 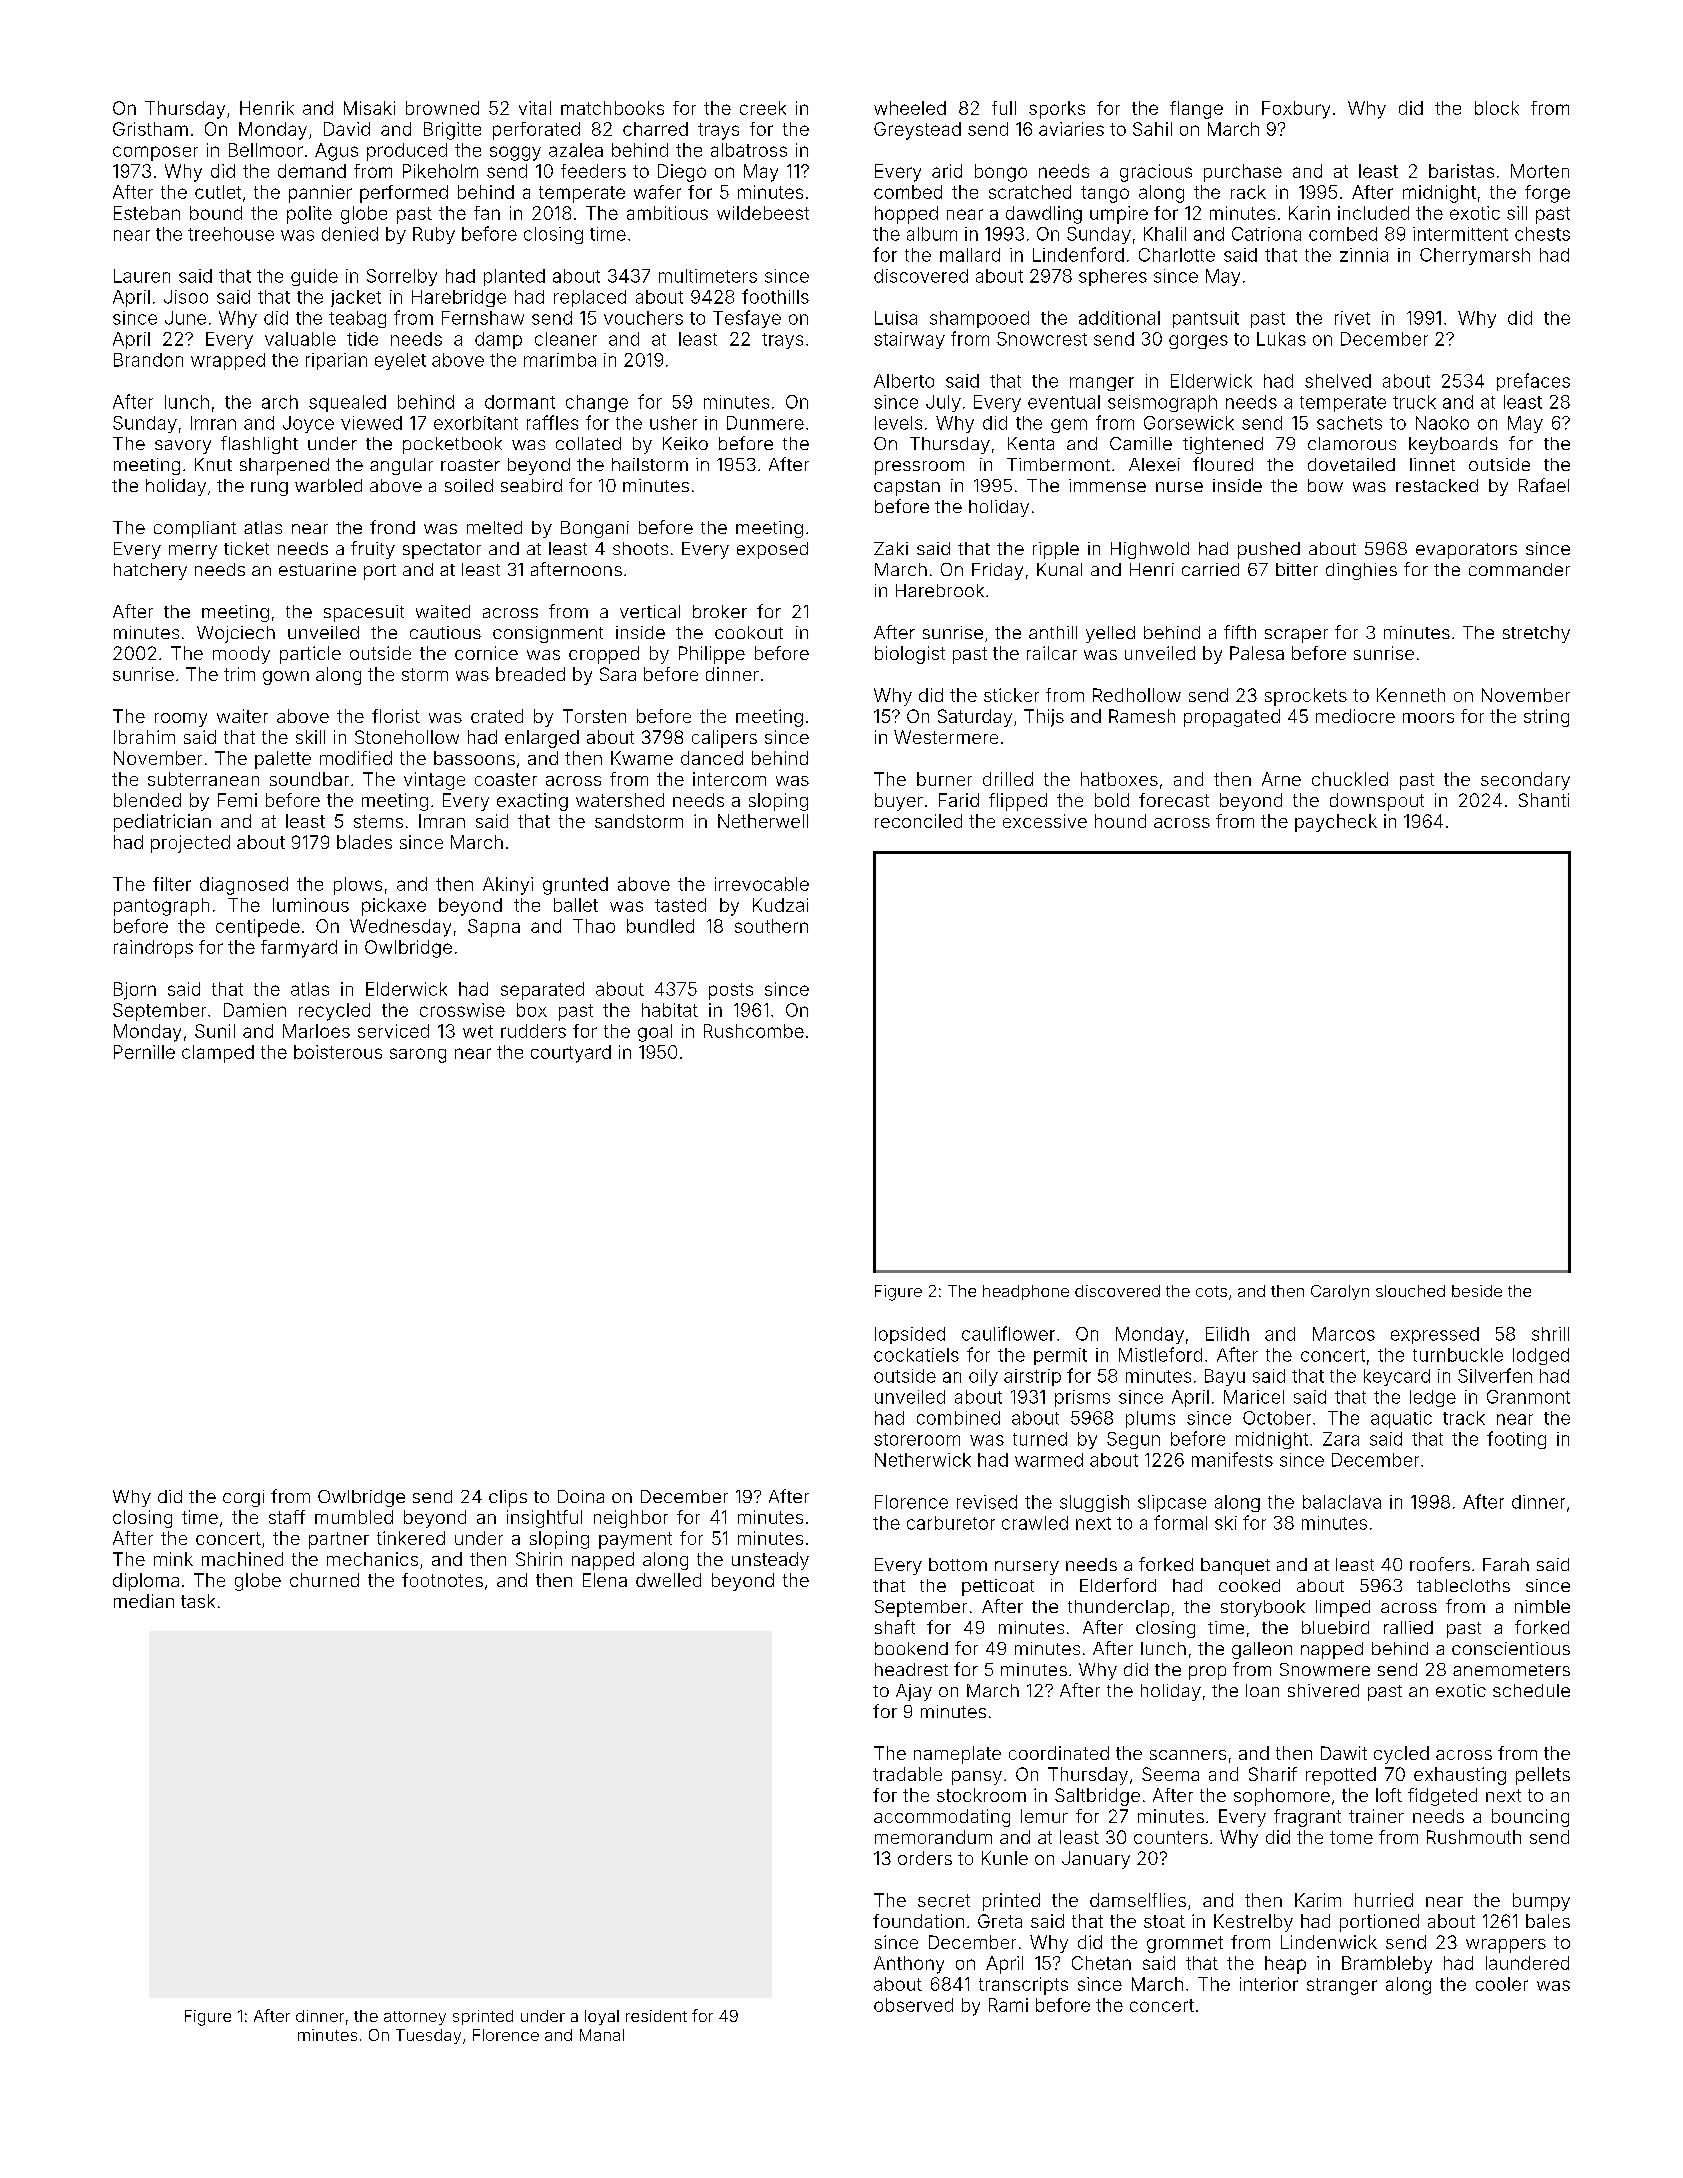 What do you see at coordinates (913, 2005) in the screenshot?
I see `observed` at bounding box center [913, 2005].
